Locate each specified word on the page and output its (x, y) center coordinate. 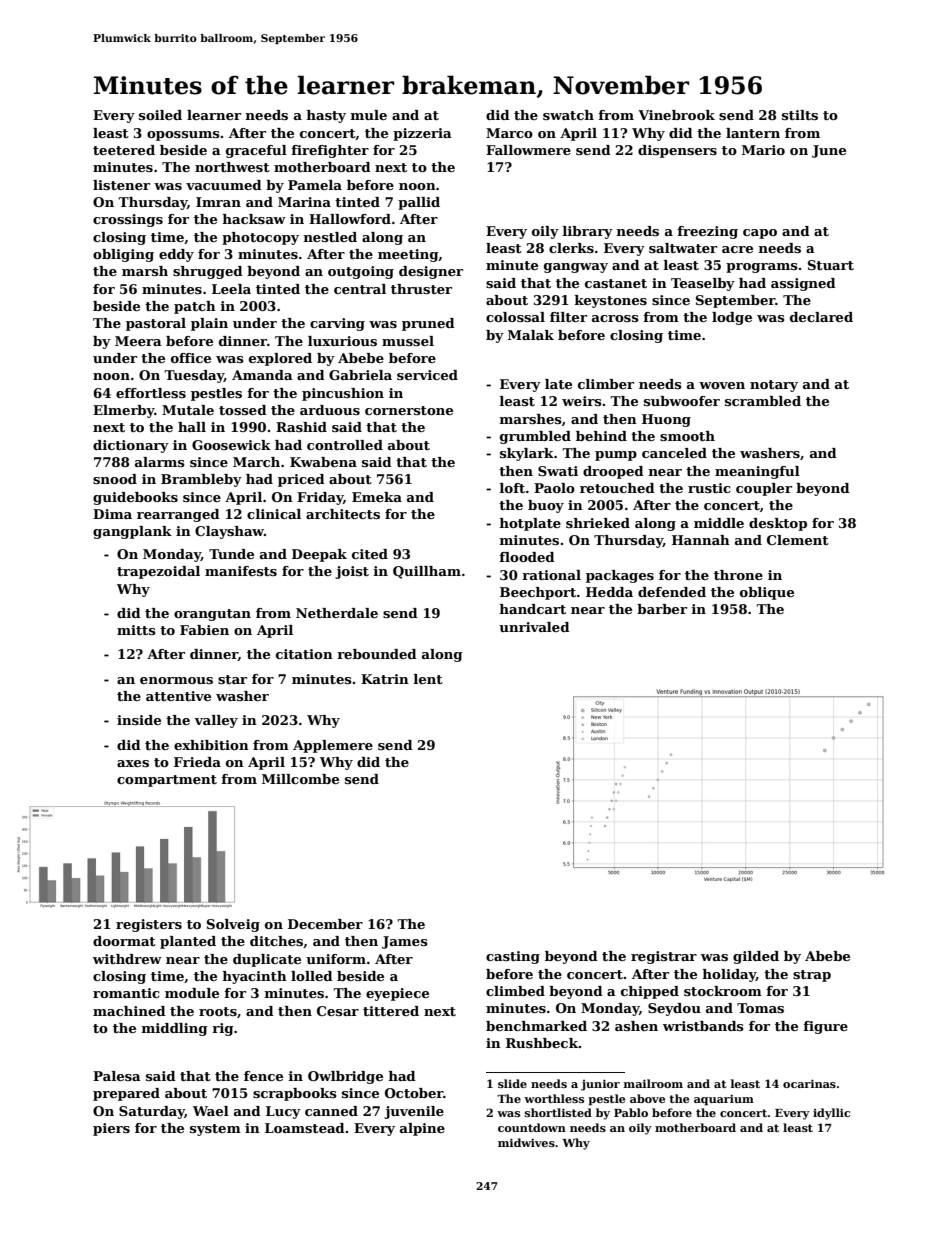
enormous (176, 680)
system (215, 1130)
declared (821, 317)
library (588, 232)
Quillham (427, 572)
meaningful (757, 472)
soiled (160, 115)
